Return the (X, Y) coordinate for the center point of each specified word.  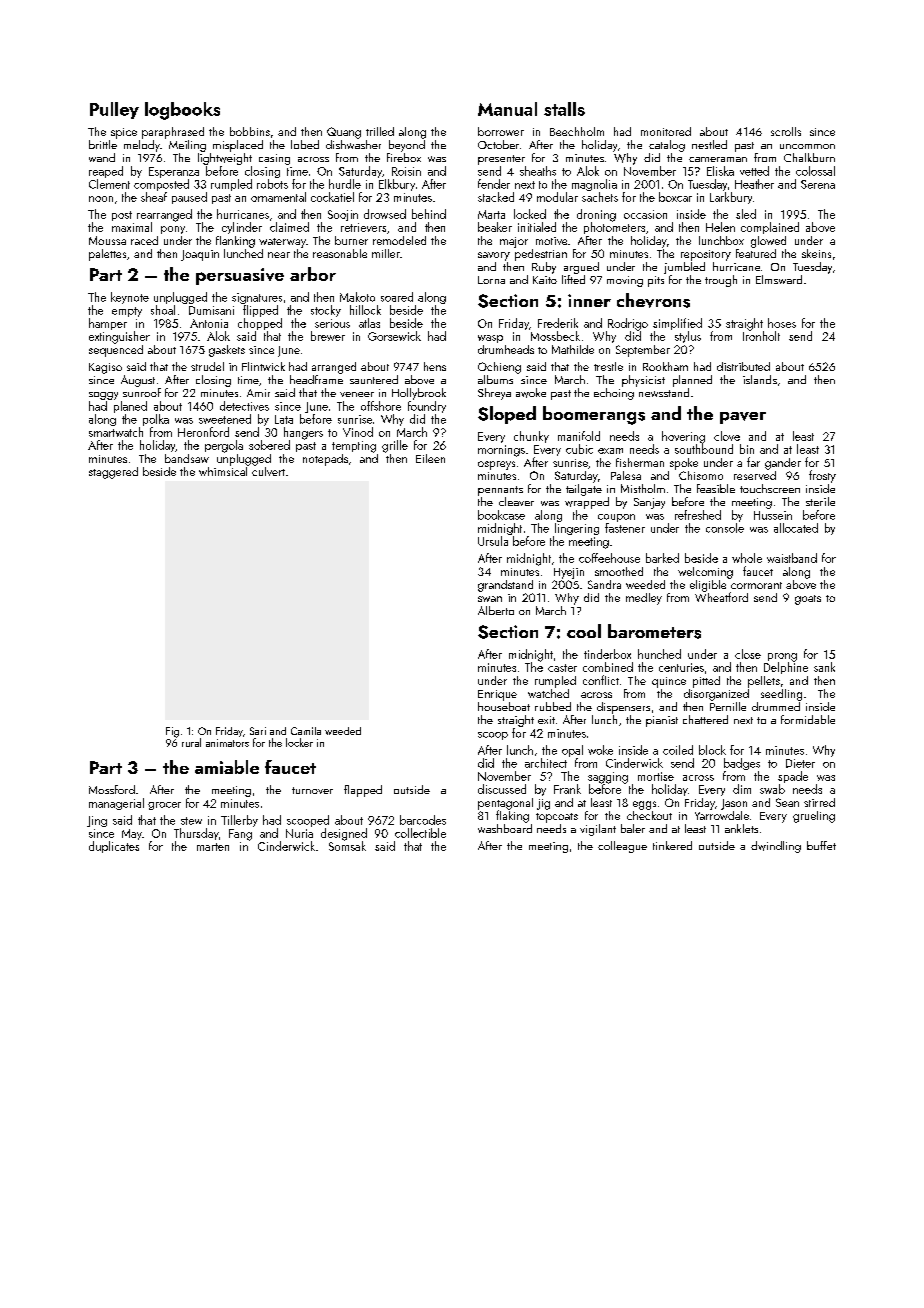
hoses (782, 323)
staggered (113, 473)
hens (435, 366)
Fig (172, 732)
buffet (821, 845)
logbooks (182, 111)
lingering (577, 529)
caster (562, 668)
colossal (815, 171)
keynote (130, 298)
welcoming (705, 573)
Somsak (347, 846)
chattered (705, 719)
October (498, 144)
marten (213, 847)
